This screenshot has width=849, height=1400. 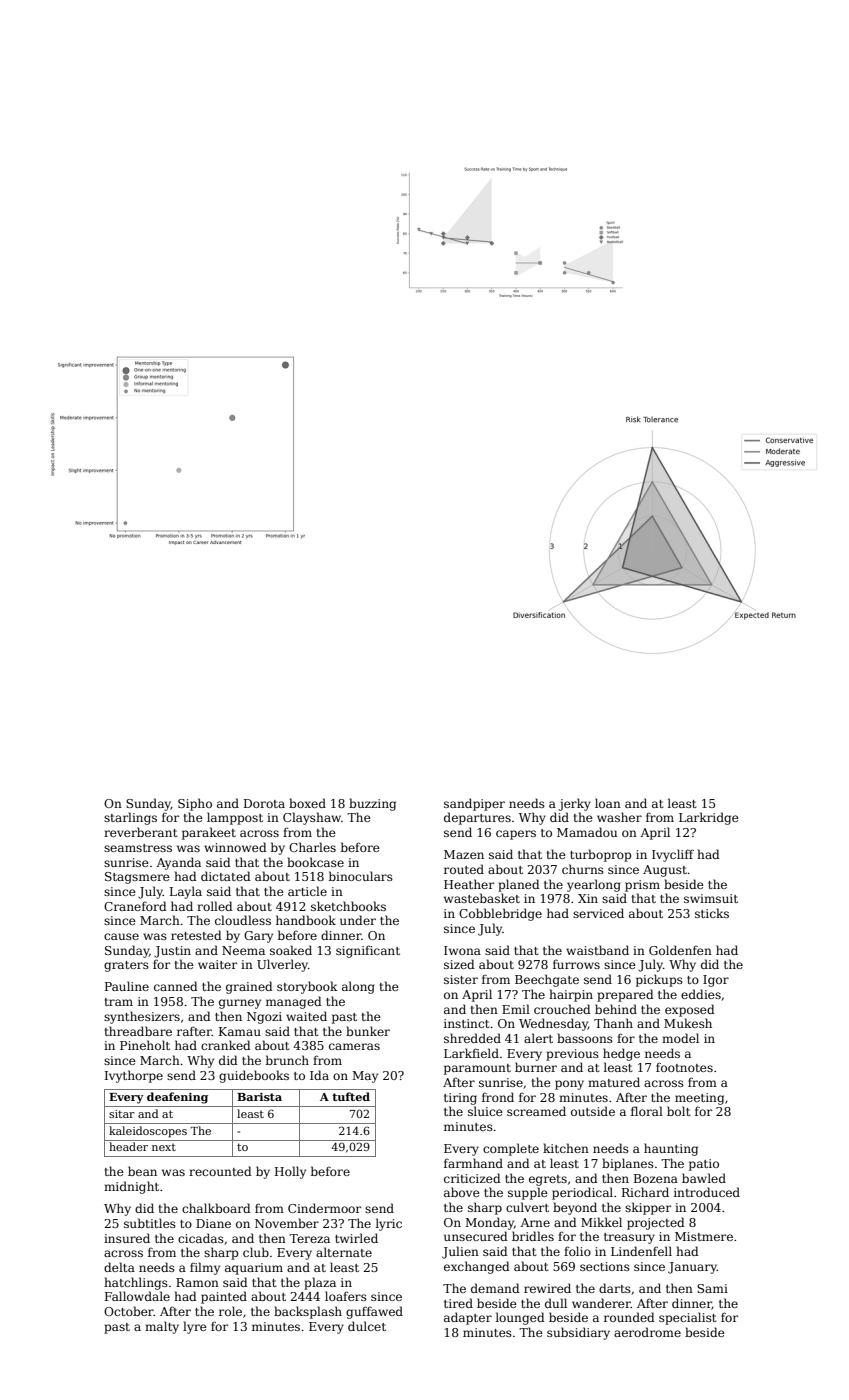 I want to click on binoculars, so click(x=361, y=876).
